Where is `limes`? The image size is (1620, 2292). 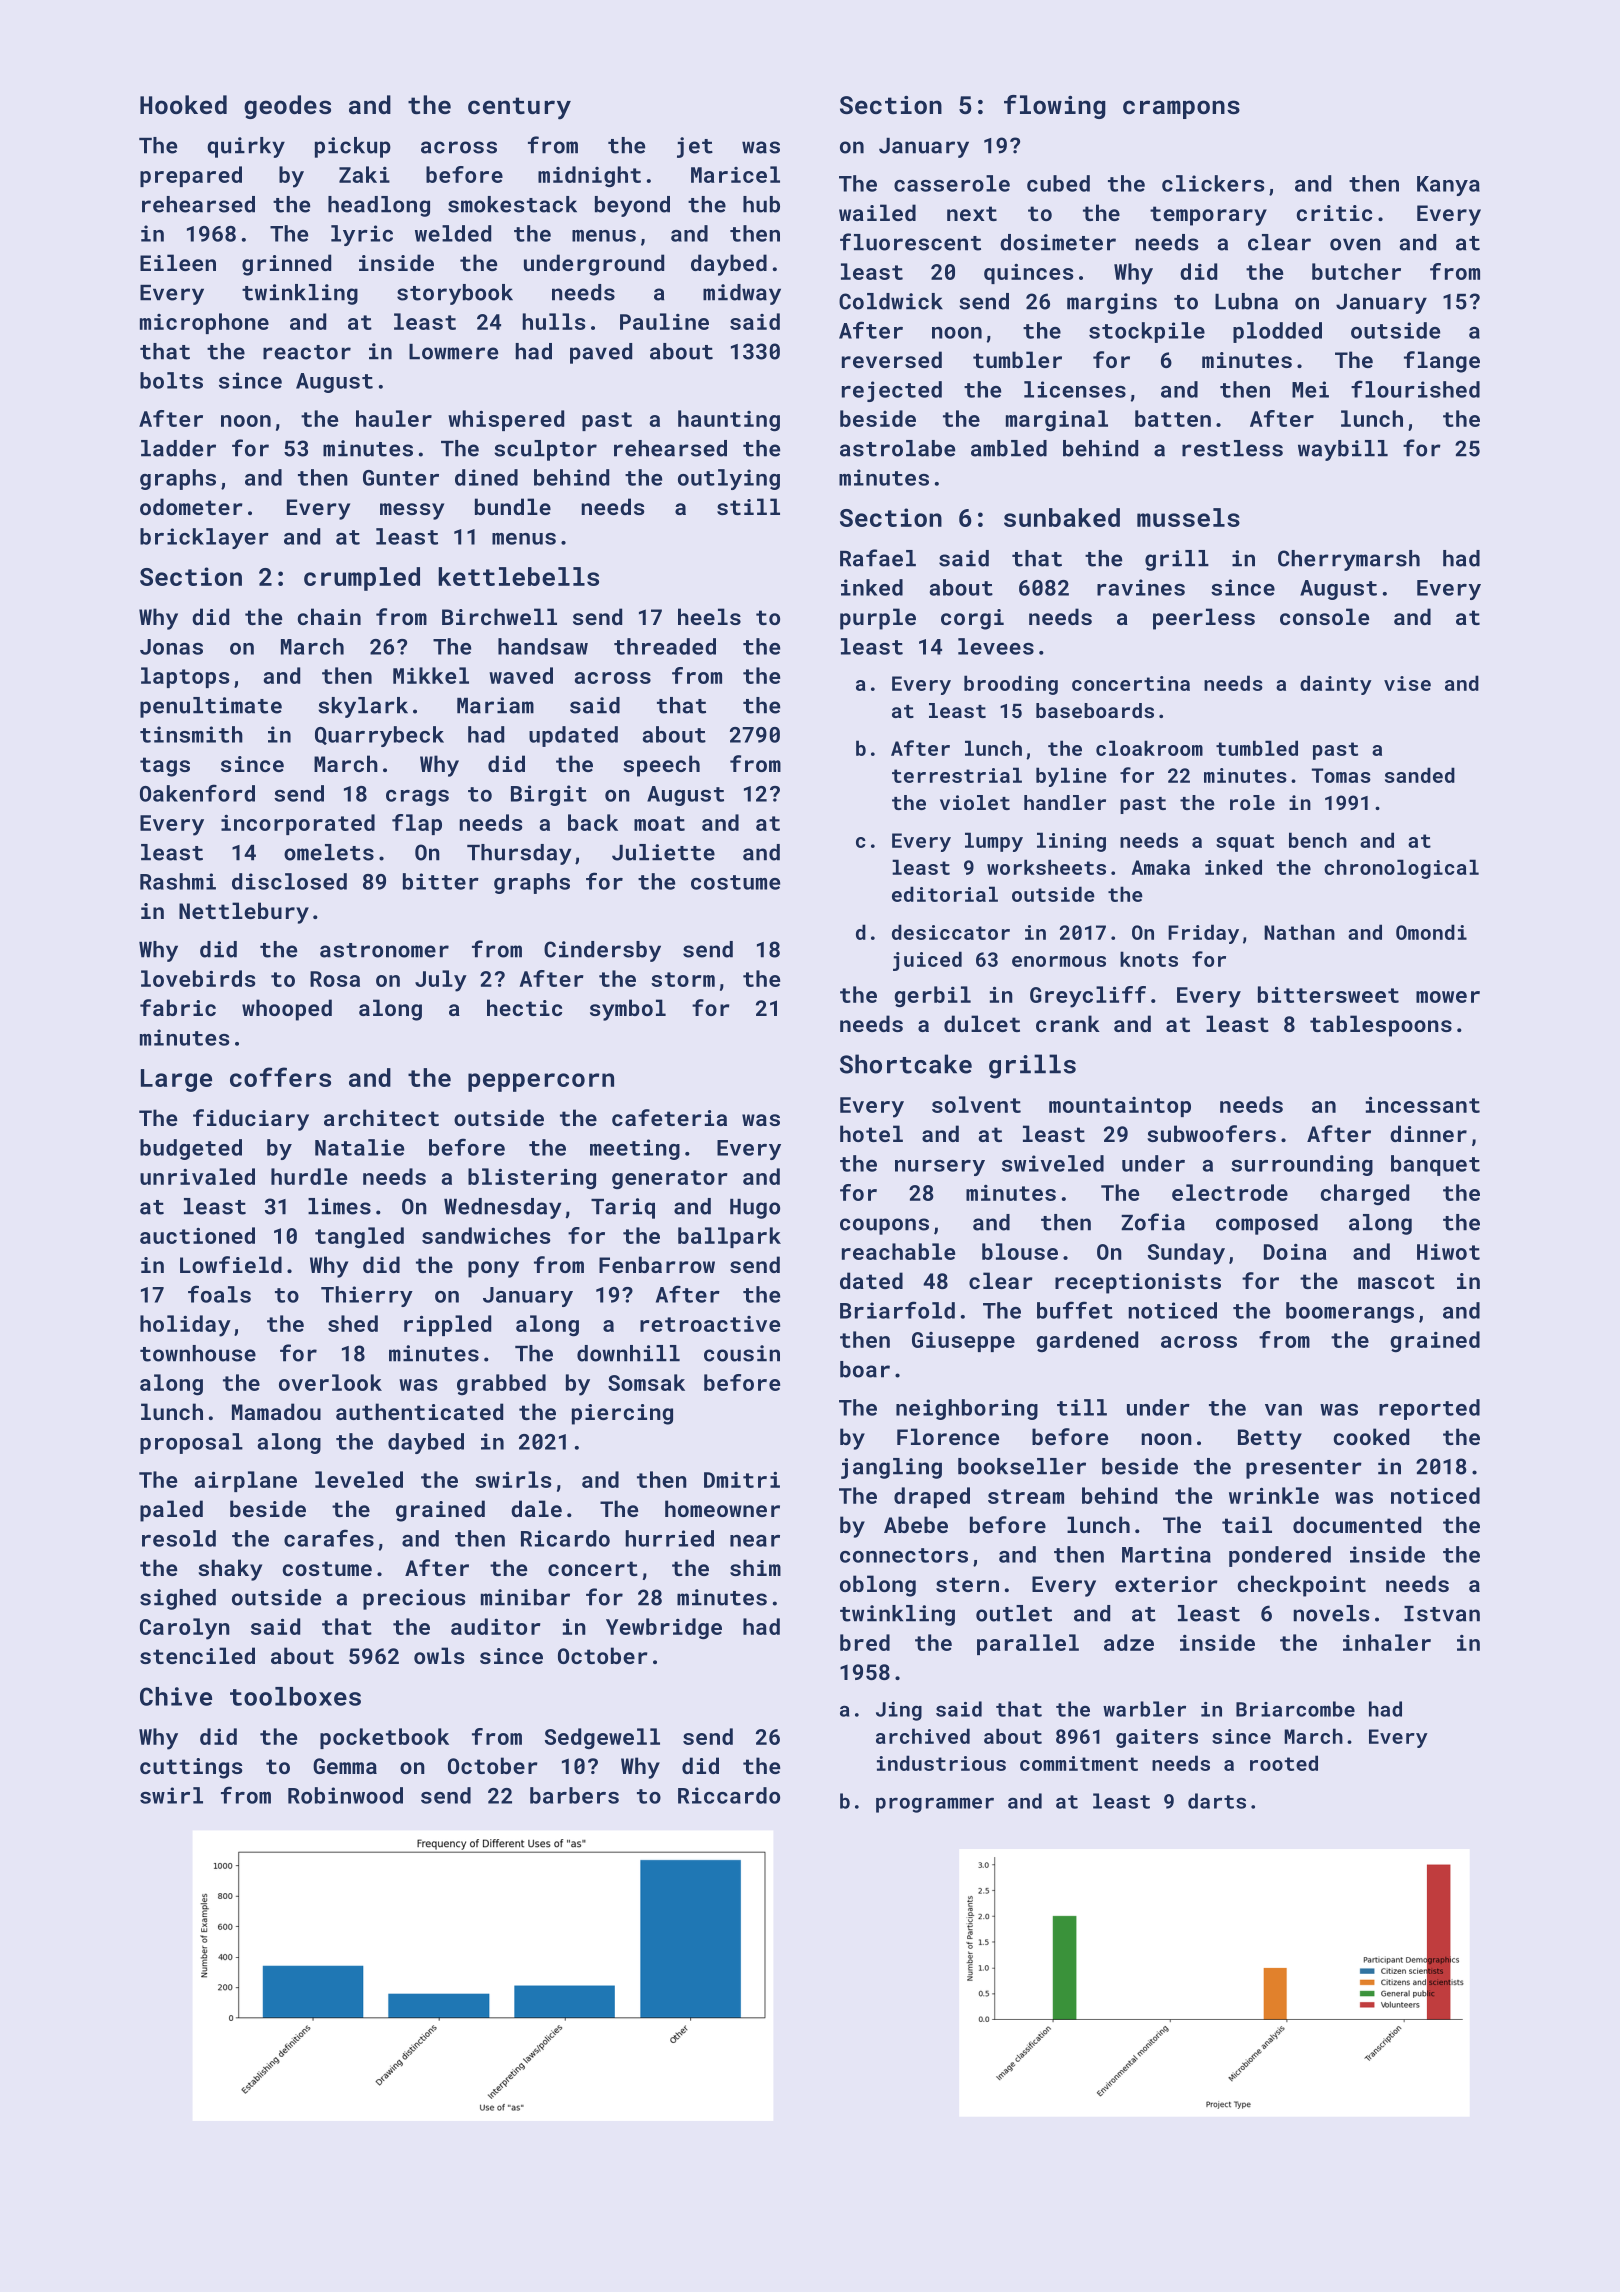
limes is located at coordinates (339, 1206).
